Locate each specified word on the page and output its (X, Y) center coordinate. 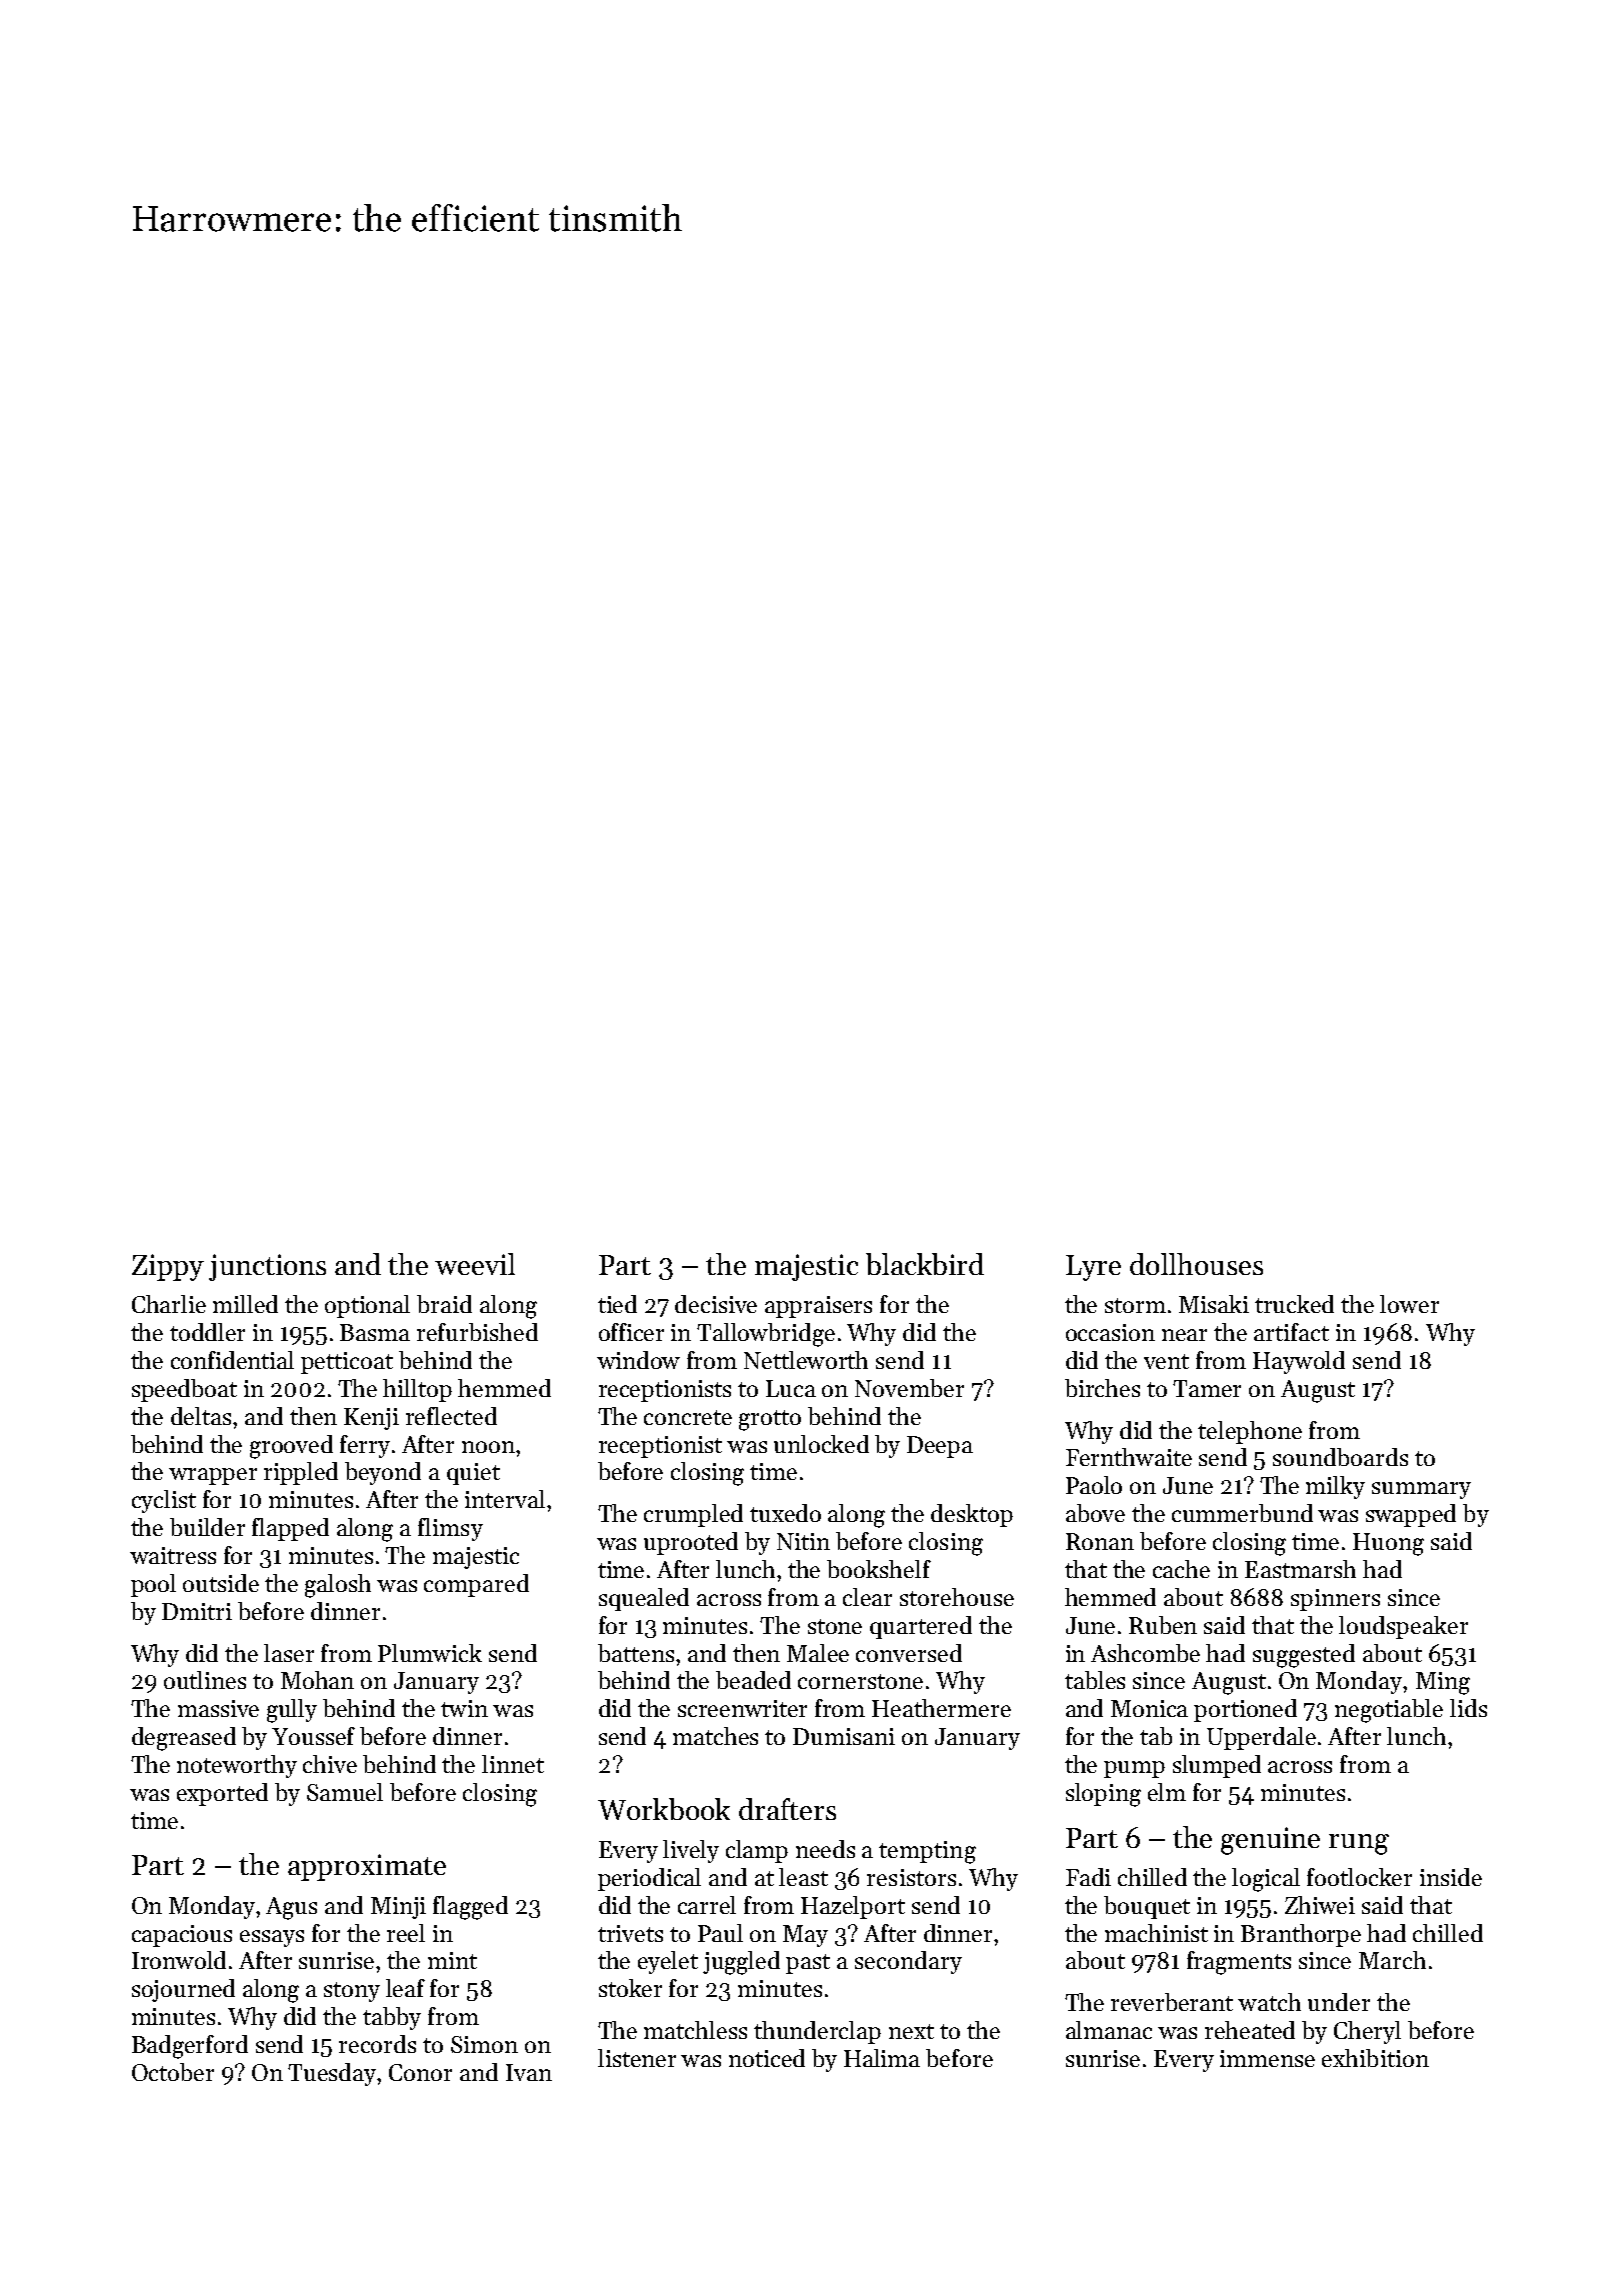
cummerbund (1242, 1513)
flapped (290, 1529)
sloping (1103, 1795)
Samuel (345, 1792)
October (173, 2072)
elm (1167, 1792)
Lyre (1093, 1268)
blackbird (925, 1264)
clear (867, 1597)
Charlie (169, 1304)
